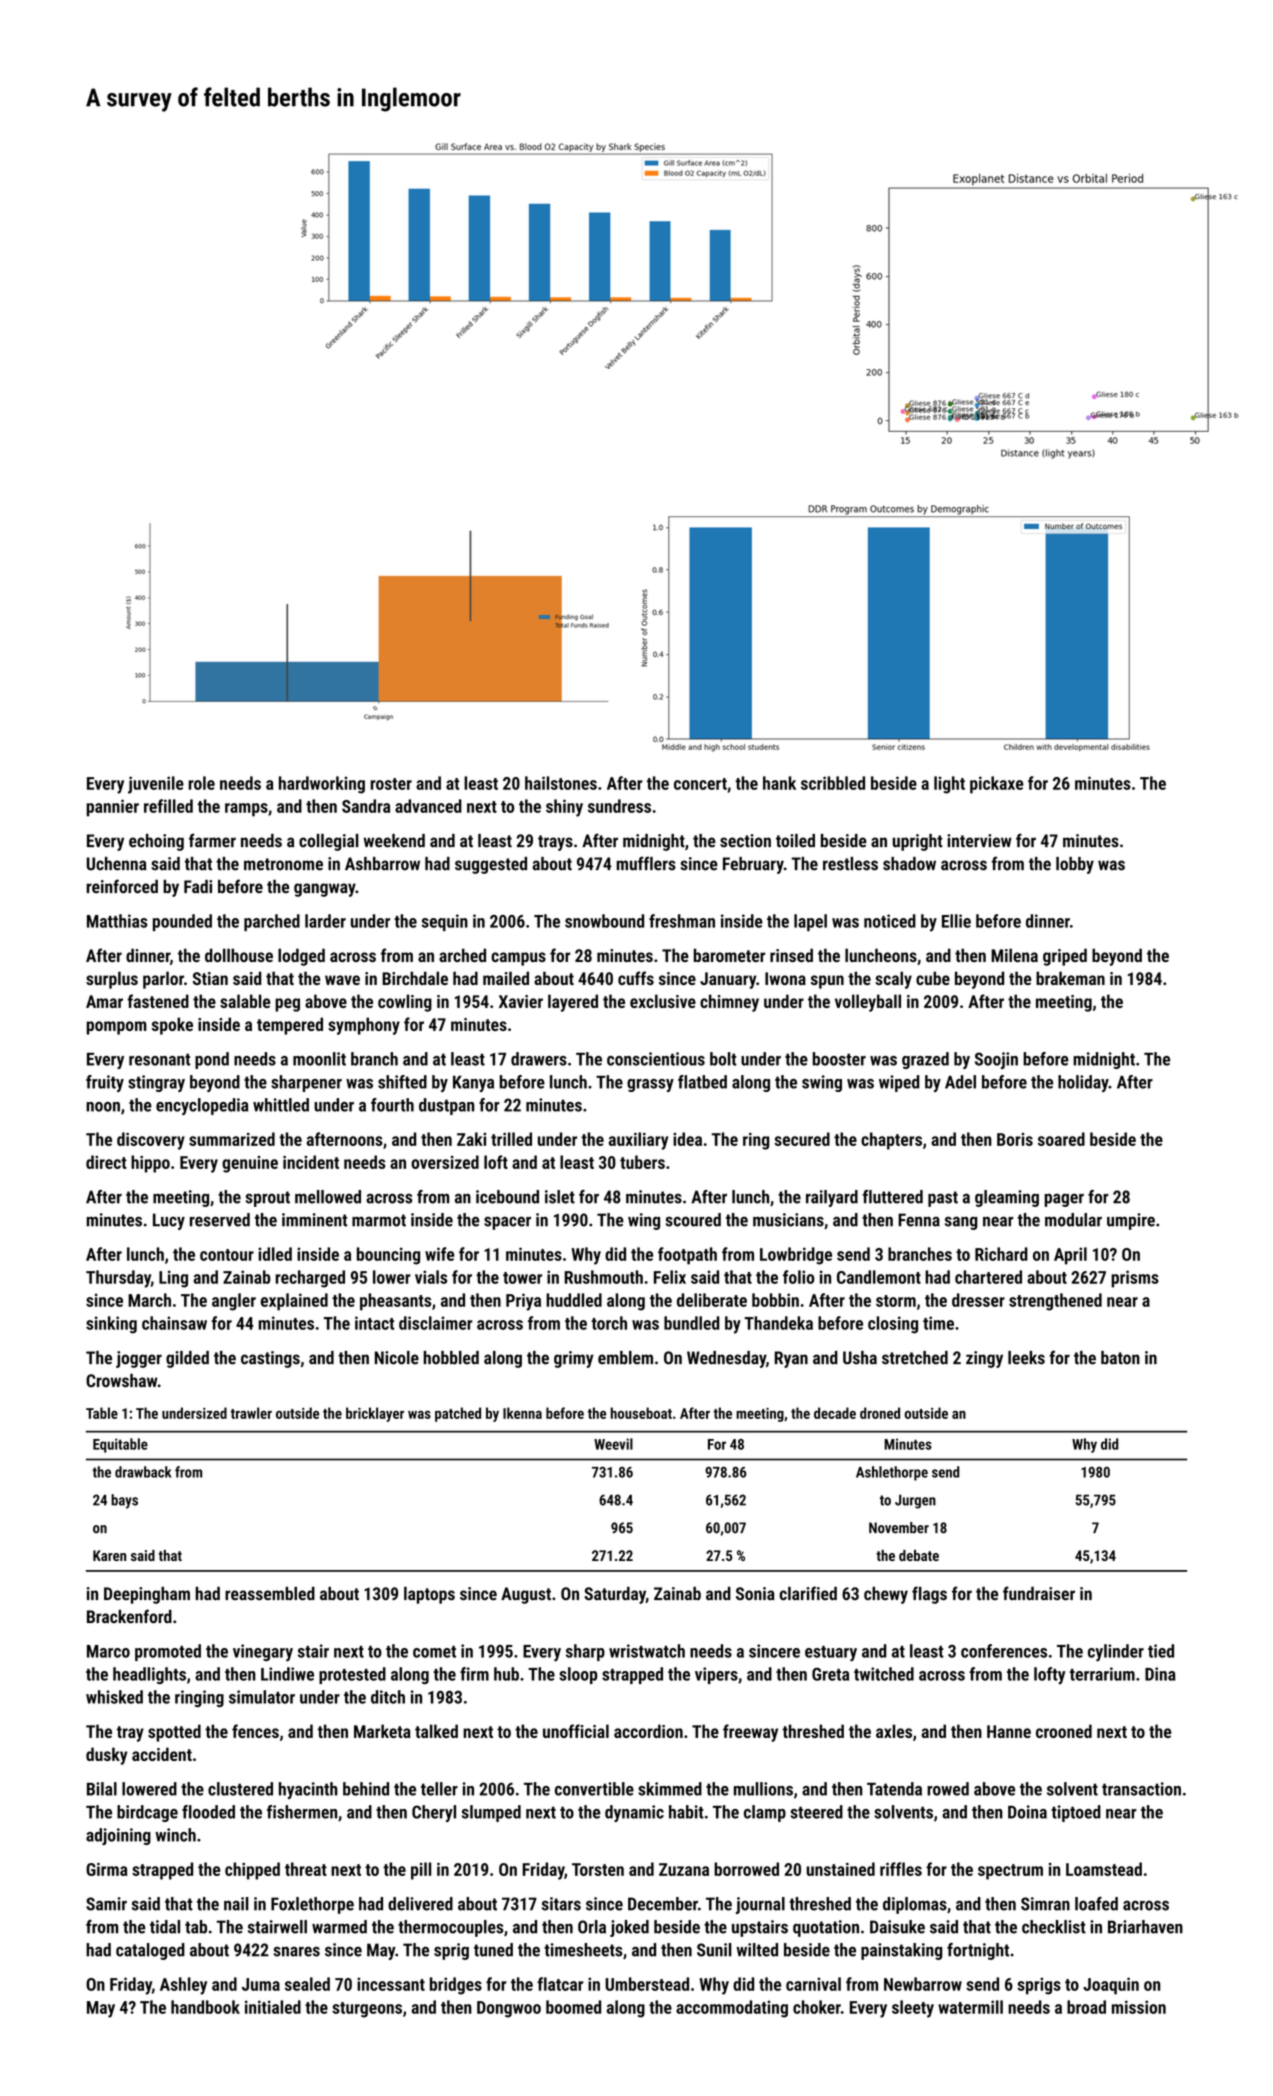 This screenshot has width=1273, height=2096. Describe the element at coordinates (1039, 1593) in the screenshot. I see `fundraiser` at that location.
